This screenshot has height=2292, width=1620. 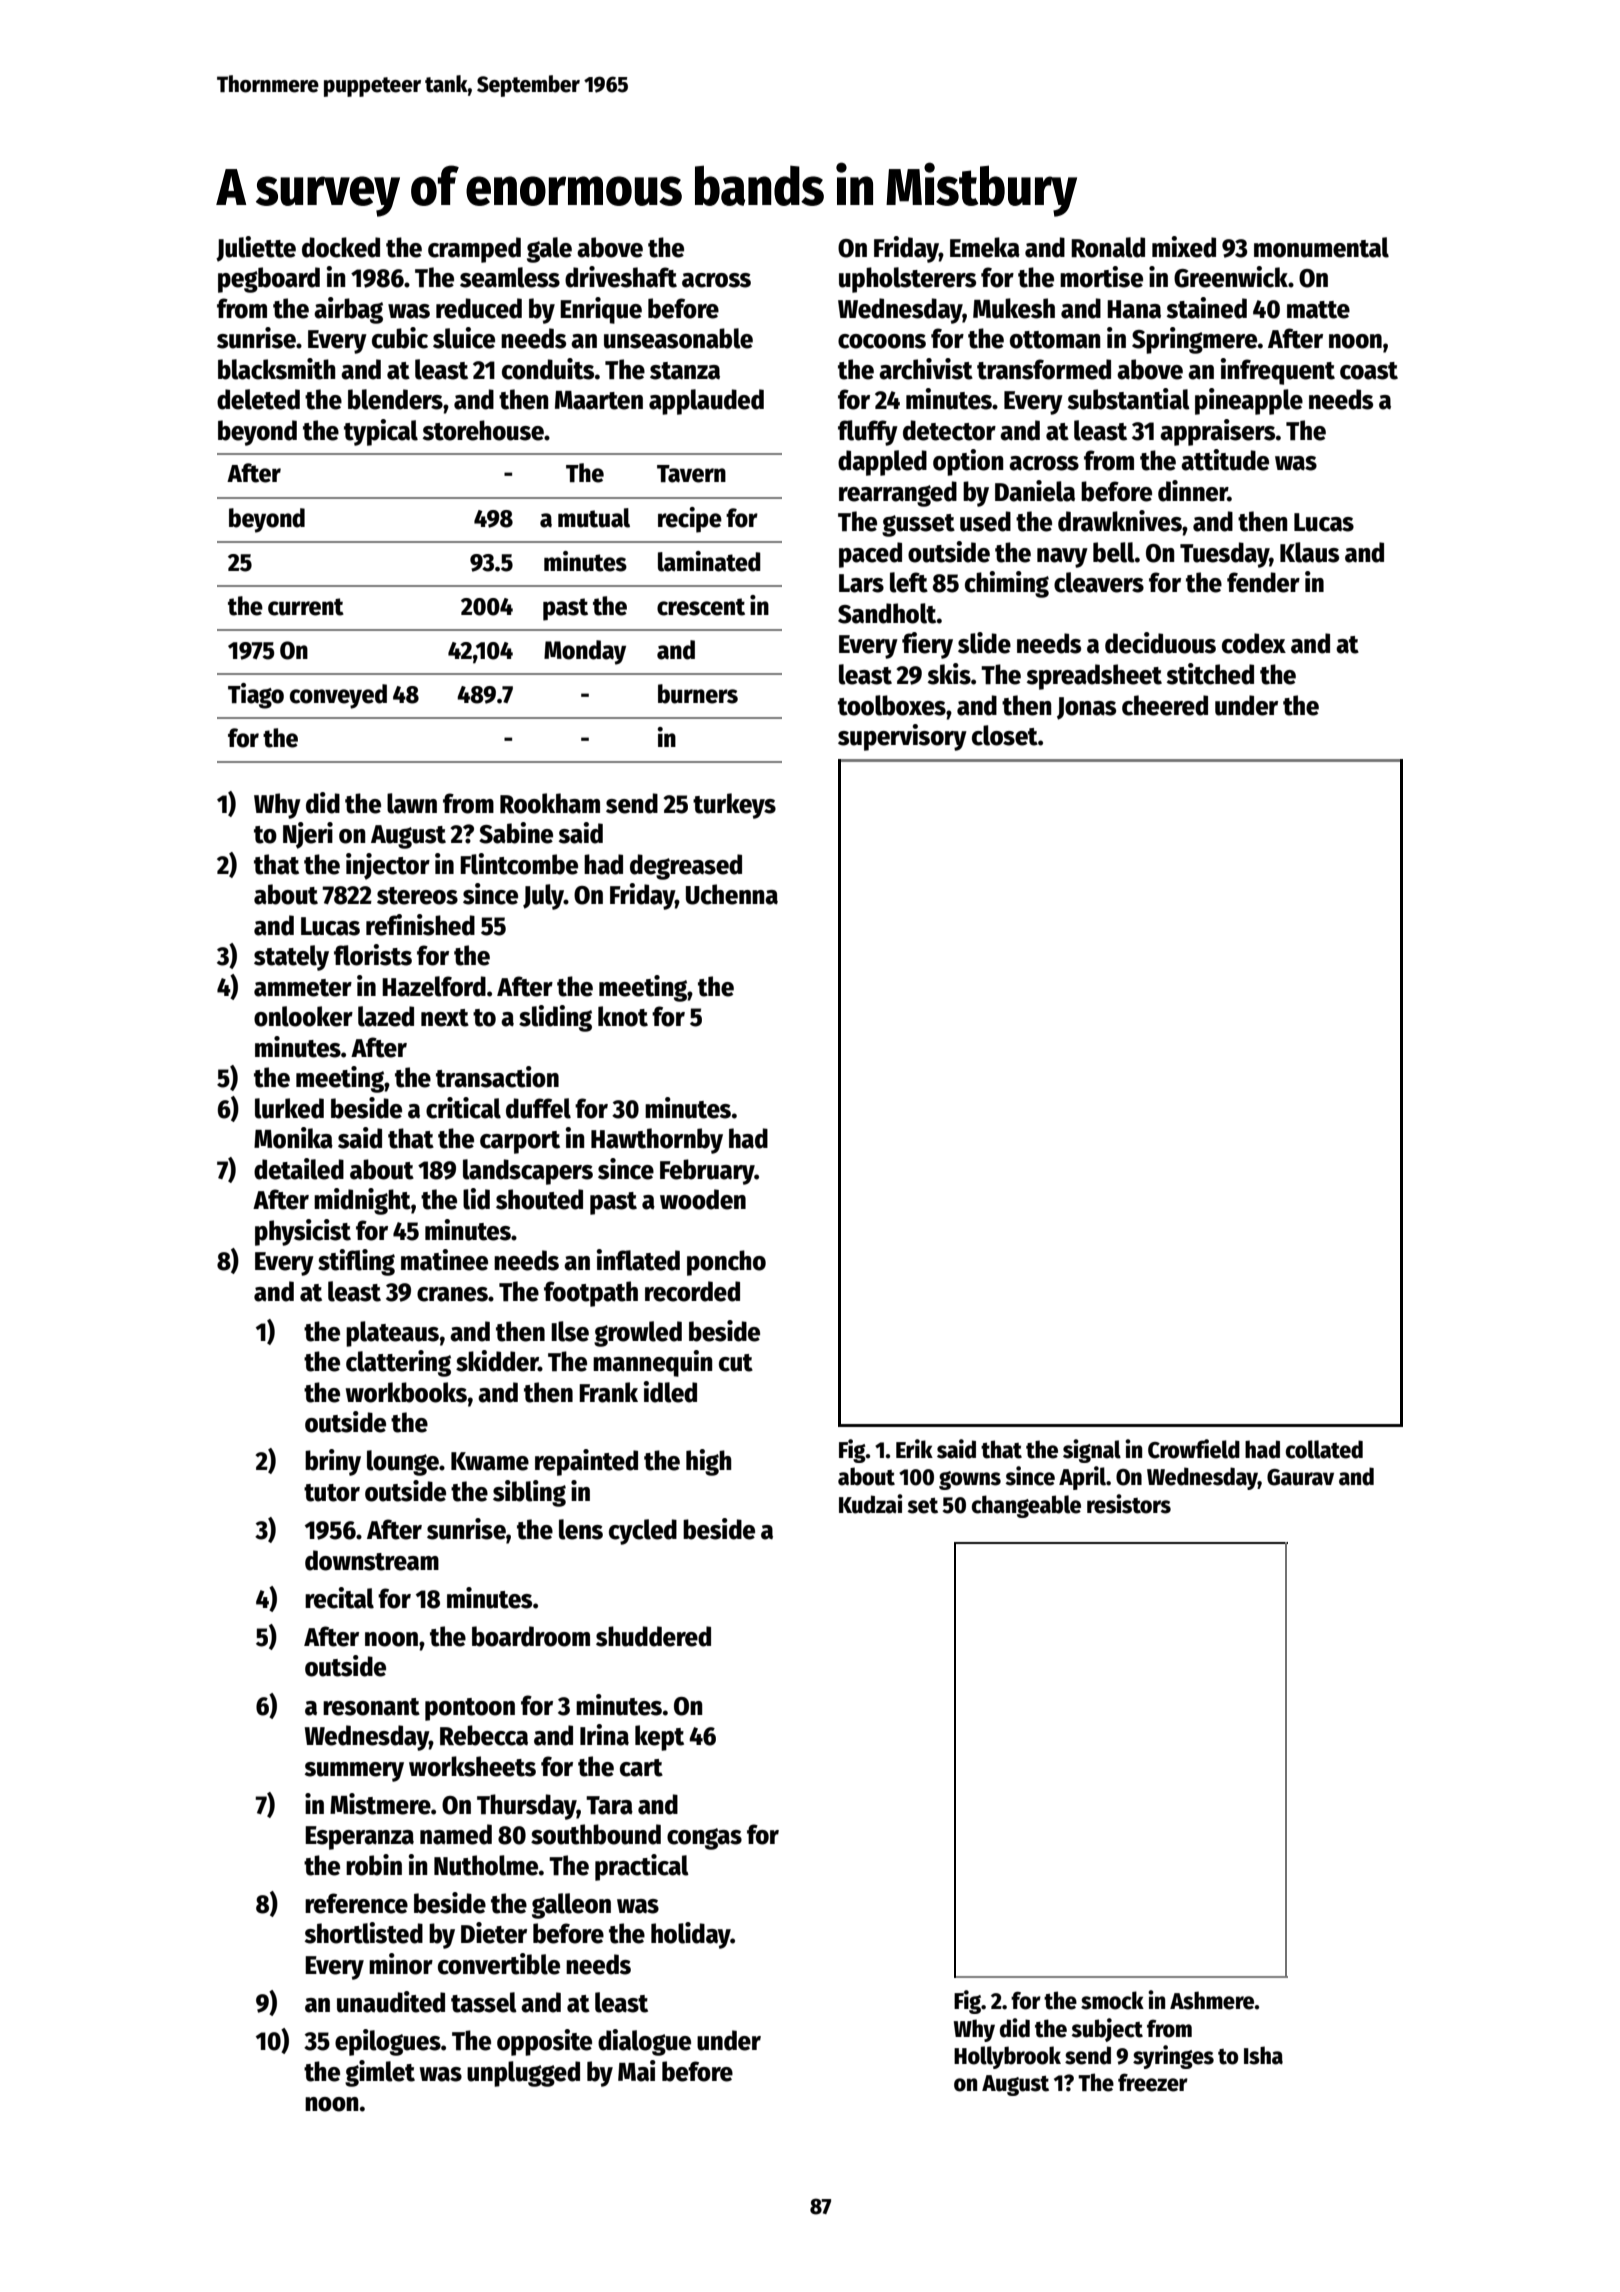 What do you see at coordinates (637, 2071) in the screenshot?
I see `Mai` at bounding box center [637, 2071].
